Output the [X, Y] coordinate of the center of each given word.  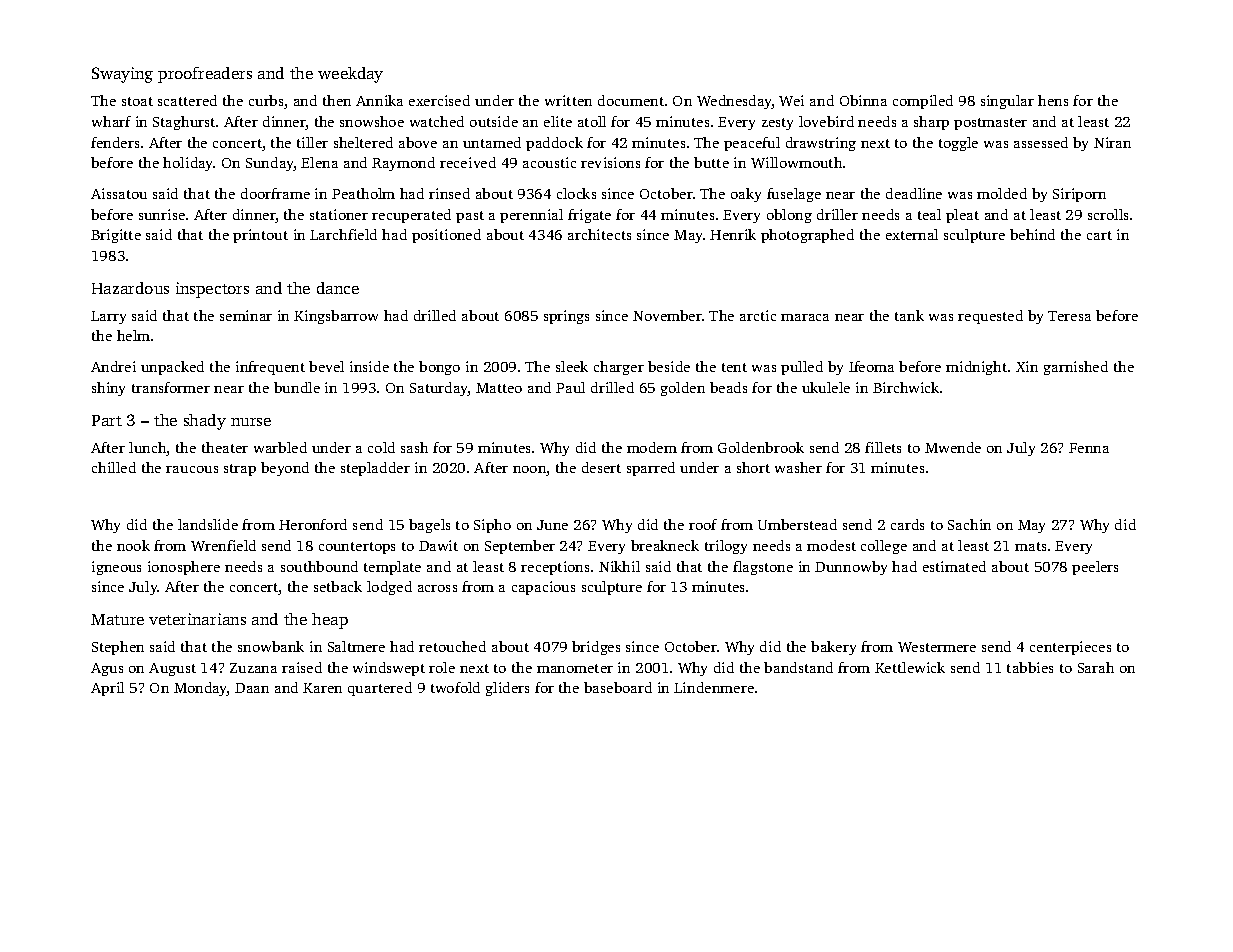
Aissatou [119, 193]
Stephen [118, 648]
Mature [117, 619]
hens [1053, 100]
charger [619, 368]
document [631, 100]
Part [107, 420]
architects [599, 234]
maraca [805, 317]
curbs [266, 100]
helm [133, 335]
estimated [954, 566]
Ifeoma [871, 366]
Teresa [1069, 316]
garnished [1076, 368]
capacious [543, 588]
